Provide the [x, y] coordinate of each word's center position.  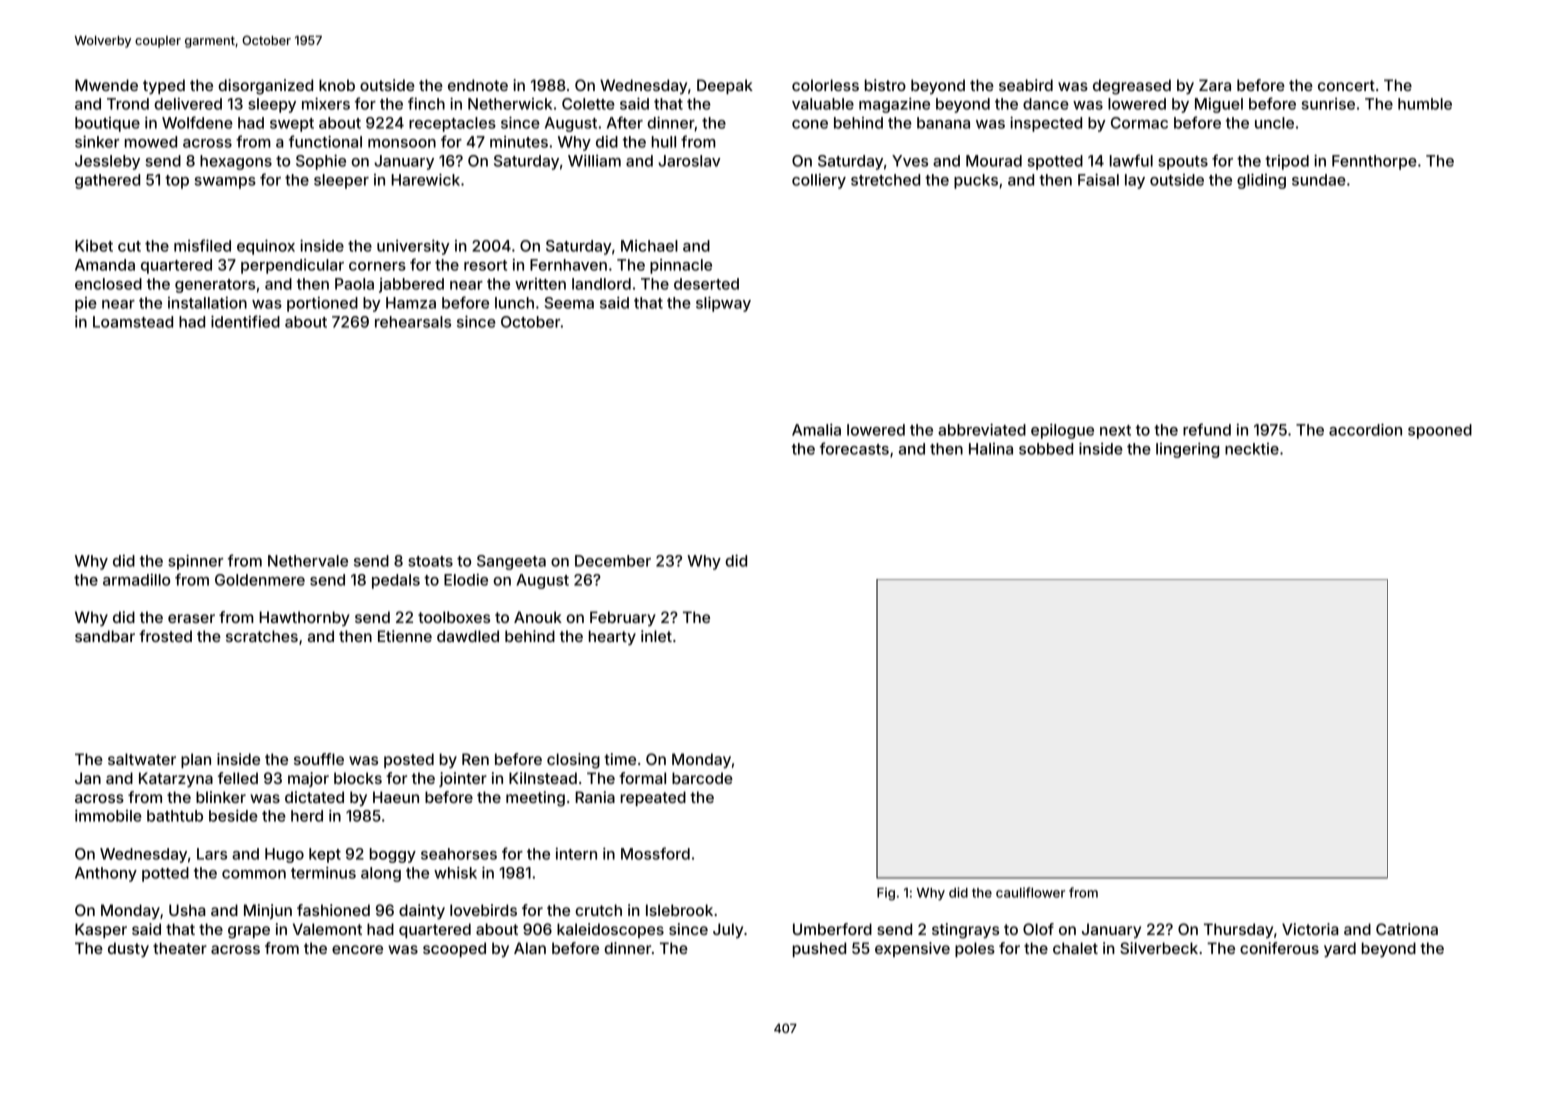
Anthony [106, 874]
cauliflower [1030, 892]
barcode [702, 778]
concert [1346, 85]
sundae [1319, 180]
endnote [478, 85]
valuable [823, 104]
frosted [165, 636]
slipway [723, 304]
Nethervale [308, 561]
